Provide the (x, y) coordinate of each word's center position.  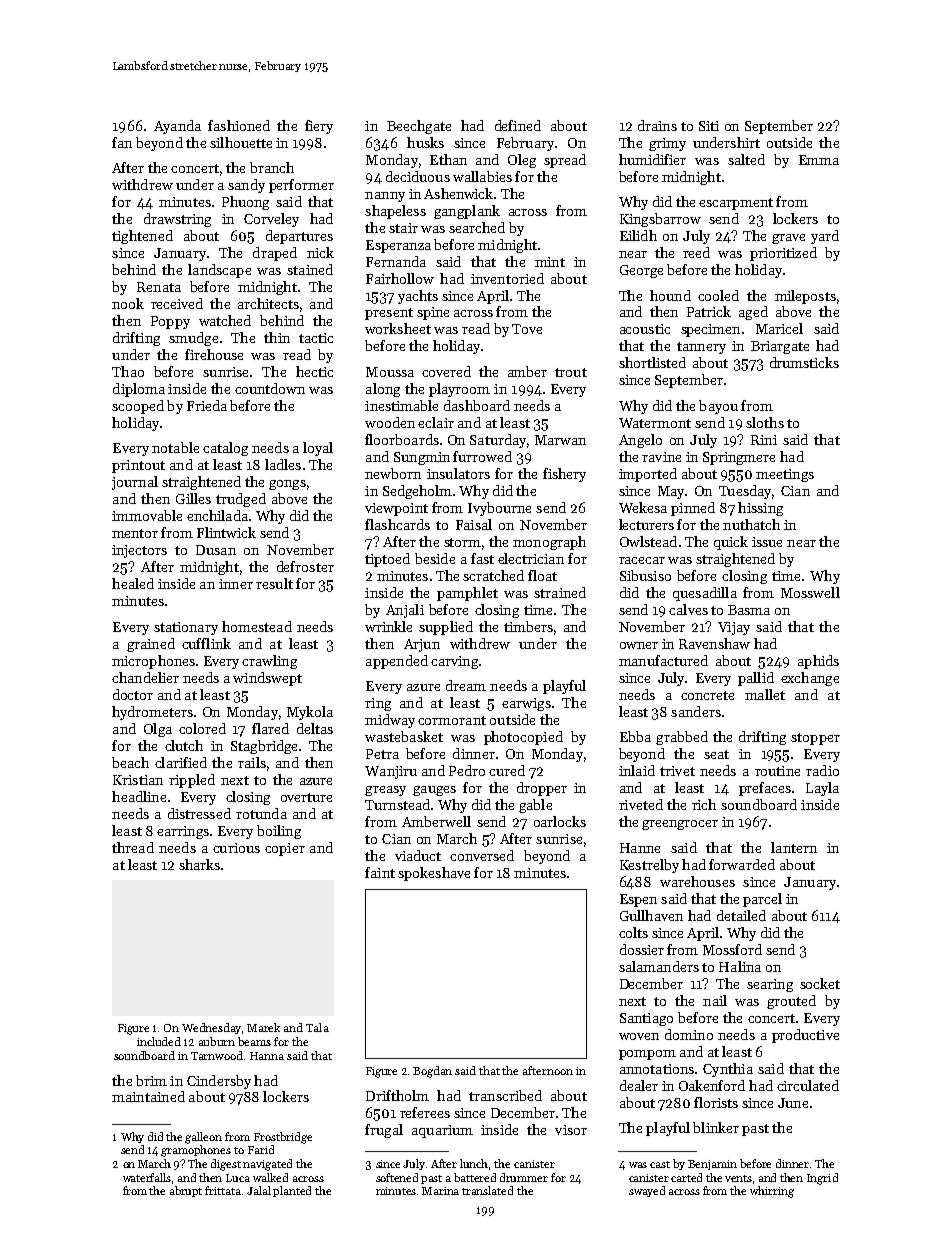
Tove (527, 329)
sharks (199, 864)
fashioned (239, 125)
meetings (785, 475)
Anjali (405, 611)
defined (518, 125)
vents (738, 1178)
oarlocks (560, 821)
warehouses (697, 881)
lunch (474, 1163)
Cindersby (219, 1082)
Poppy (170, 322)
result (274, 583)
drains (657, 125)
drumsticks (804, 362)
